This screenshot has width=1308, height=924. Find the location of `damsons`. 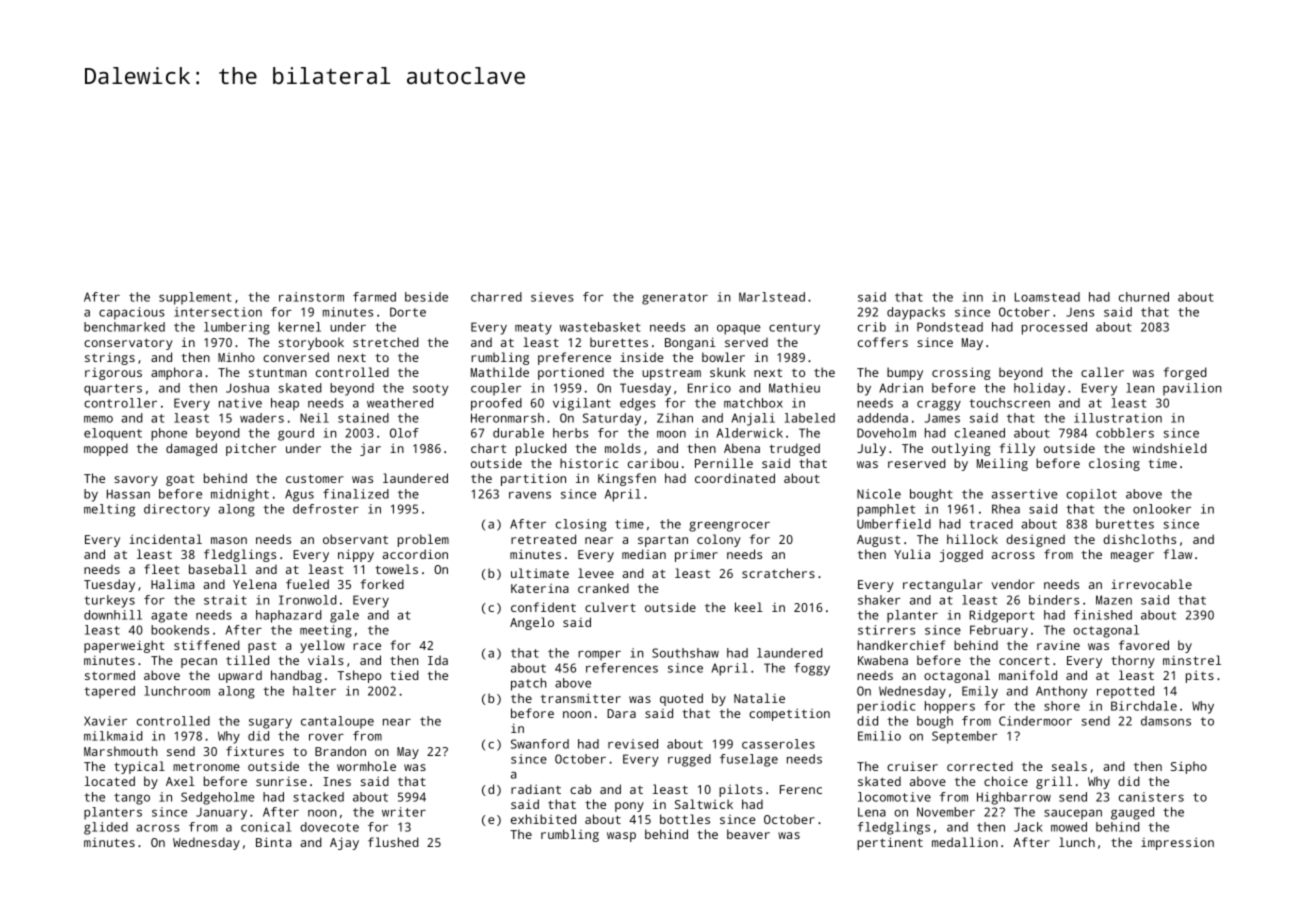

damsons is located at coordinates (1166, 721).
